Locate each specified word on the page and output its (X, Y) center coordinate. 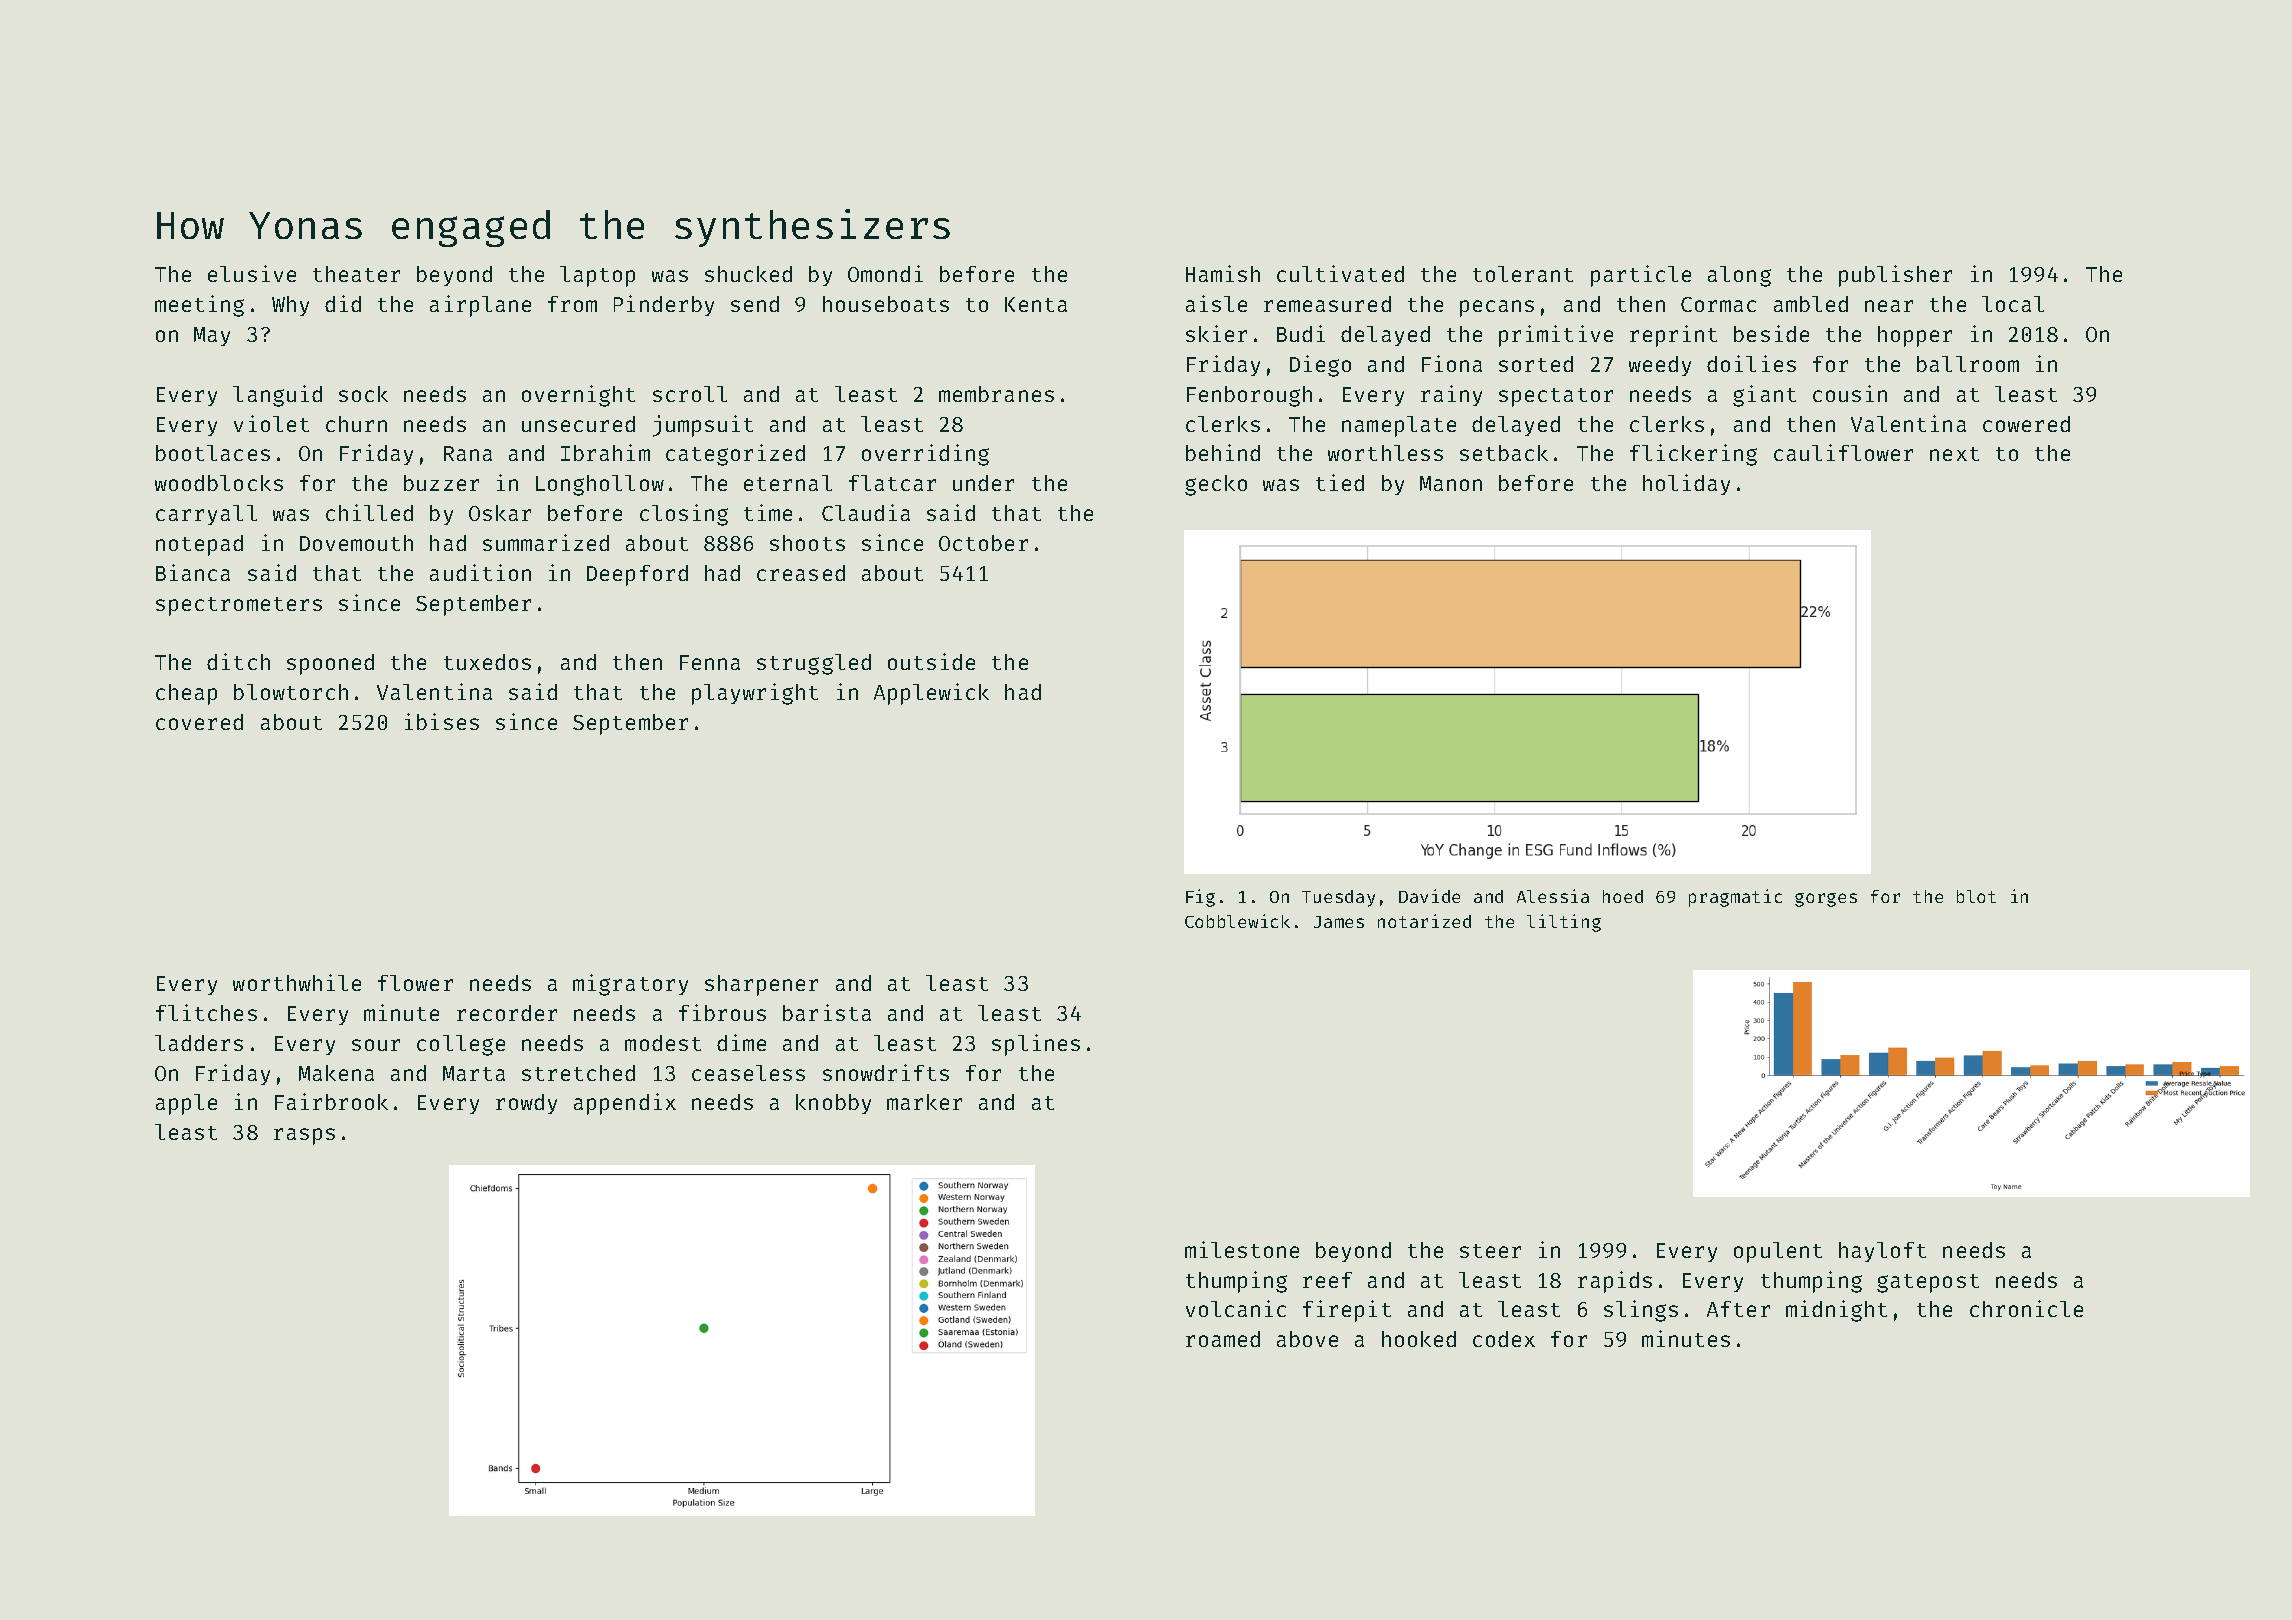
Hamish (1223, 273)
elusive (252, 273)
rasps (304, 1136)
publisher (1895, 276)
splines (1036, 1045)
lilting (1564, 923)
